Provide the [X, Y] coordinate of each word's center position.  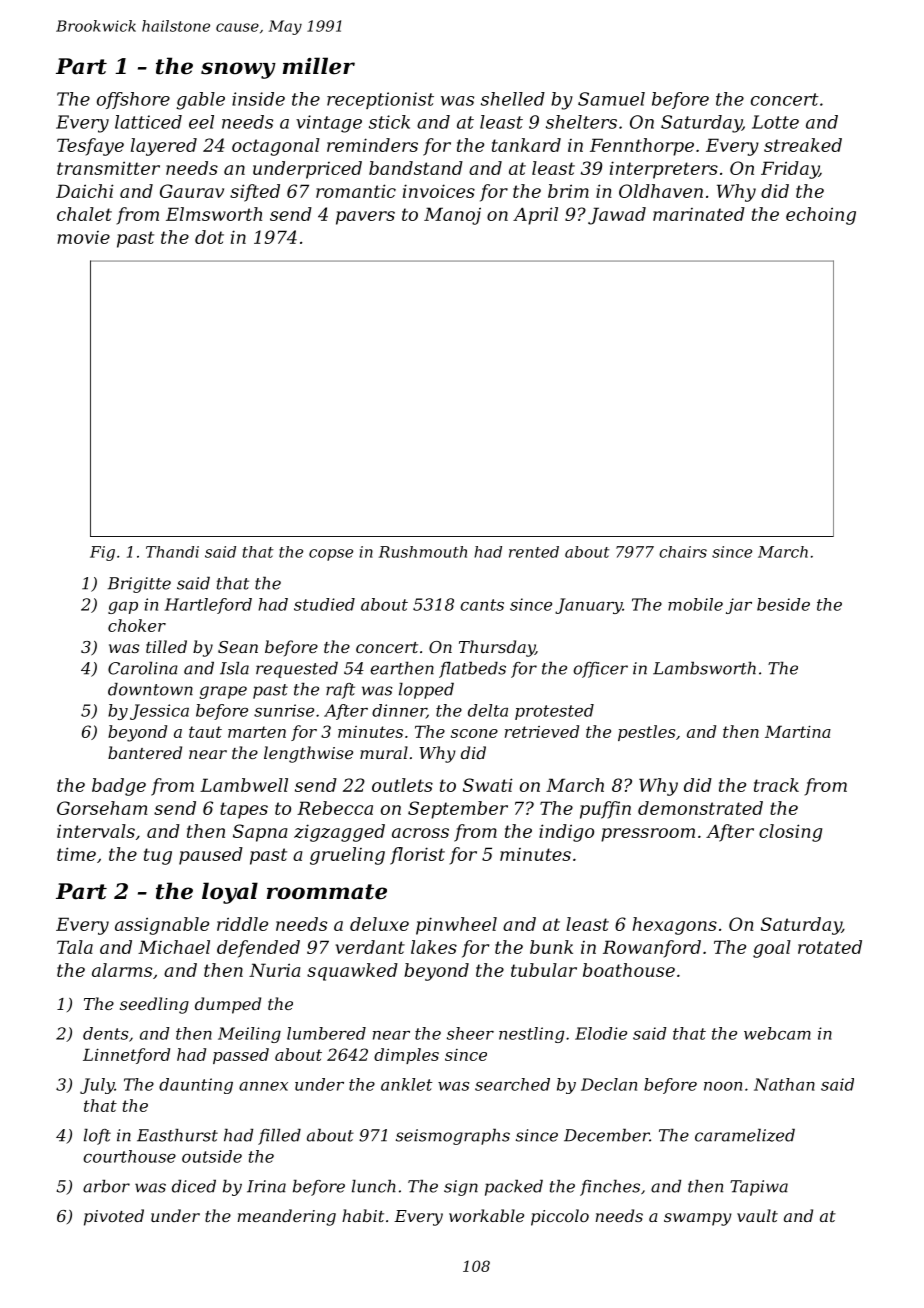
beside [783, 604]
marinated [699, 214]
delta [488, 710]
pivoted [114, 1217]
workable [486, 1215]
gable [200, 101]
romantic [356, 191]
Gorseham [102, 808]
